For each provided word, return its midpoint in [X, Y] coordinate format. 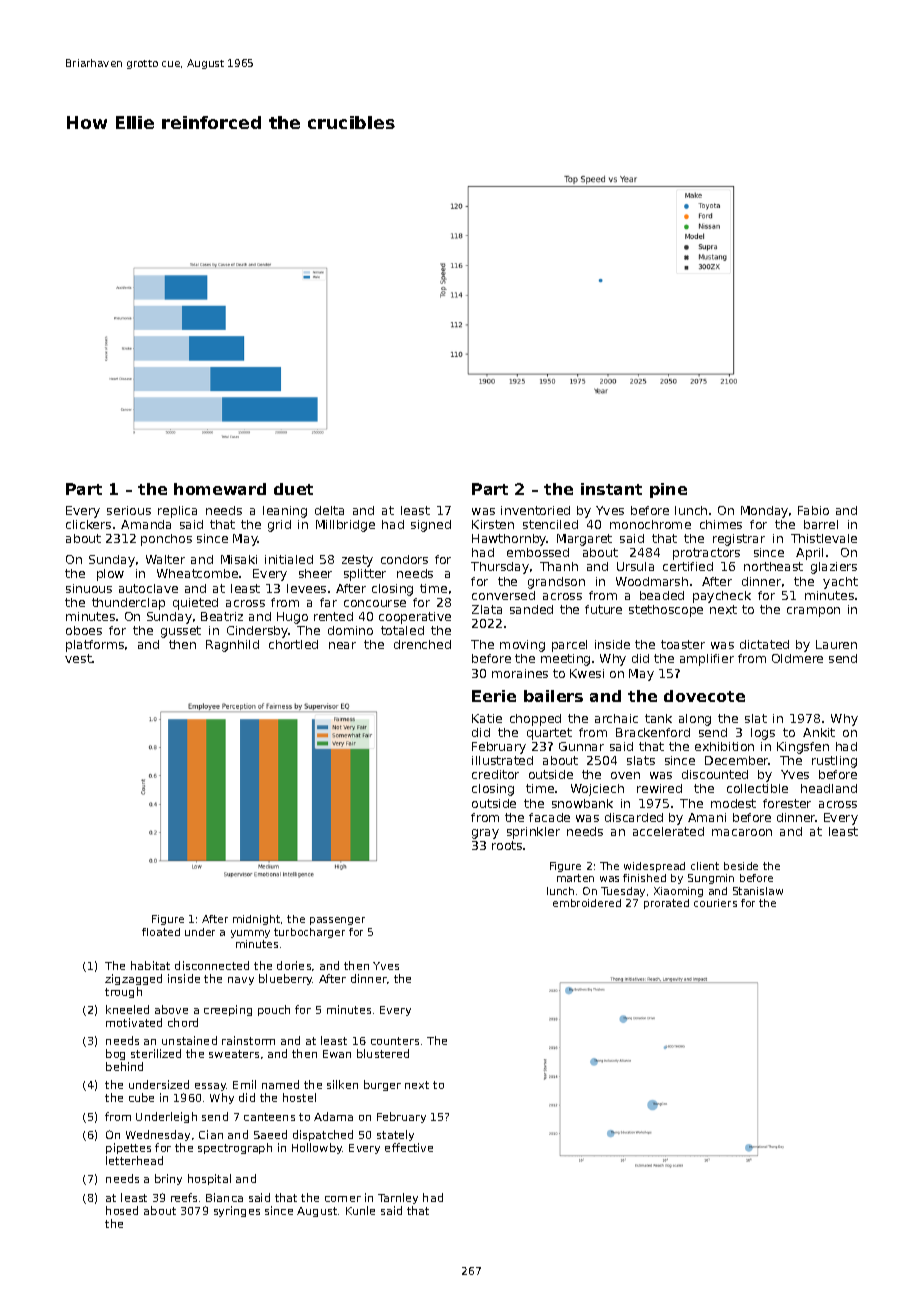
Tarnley [398, 1198]
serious [129, 510]
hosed [122, 1210]
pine [668, 490]
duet [293, 489]
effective [409, 1147]
